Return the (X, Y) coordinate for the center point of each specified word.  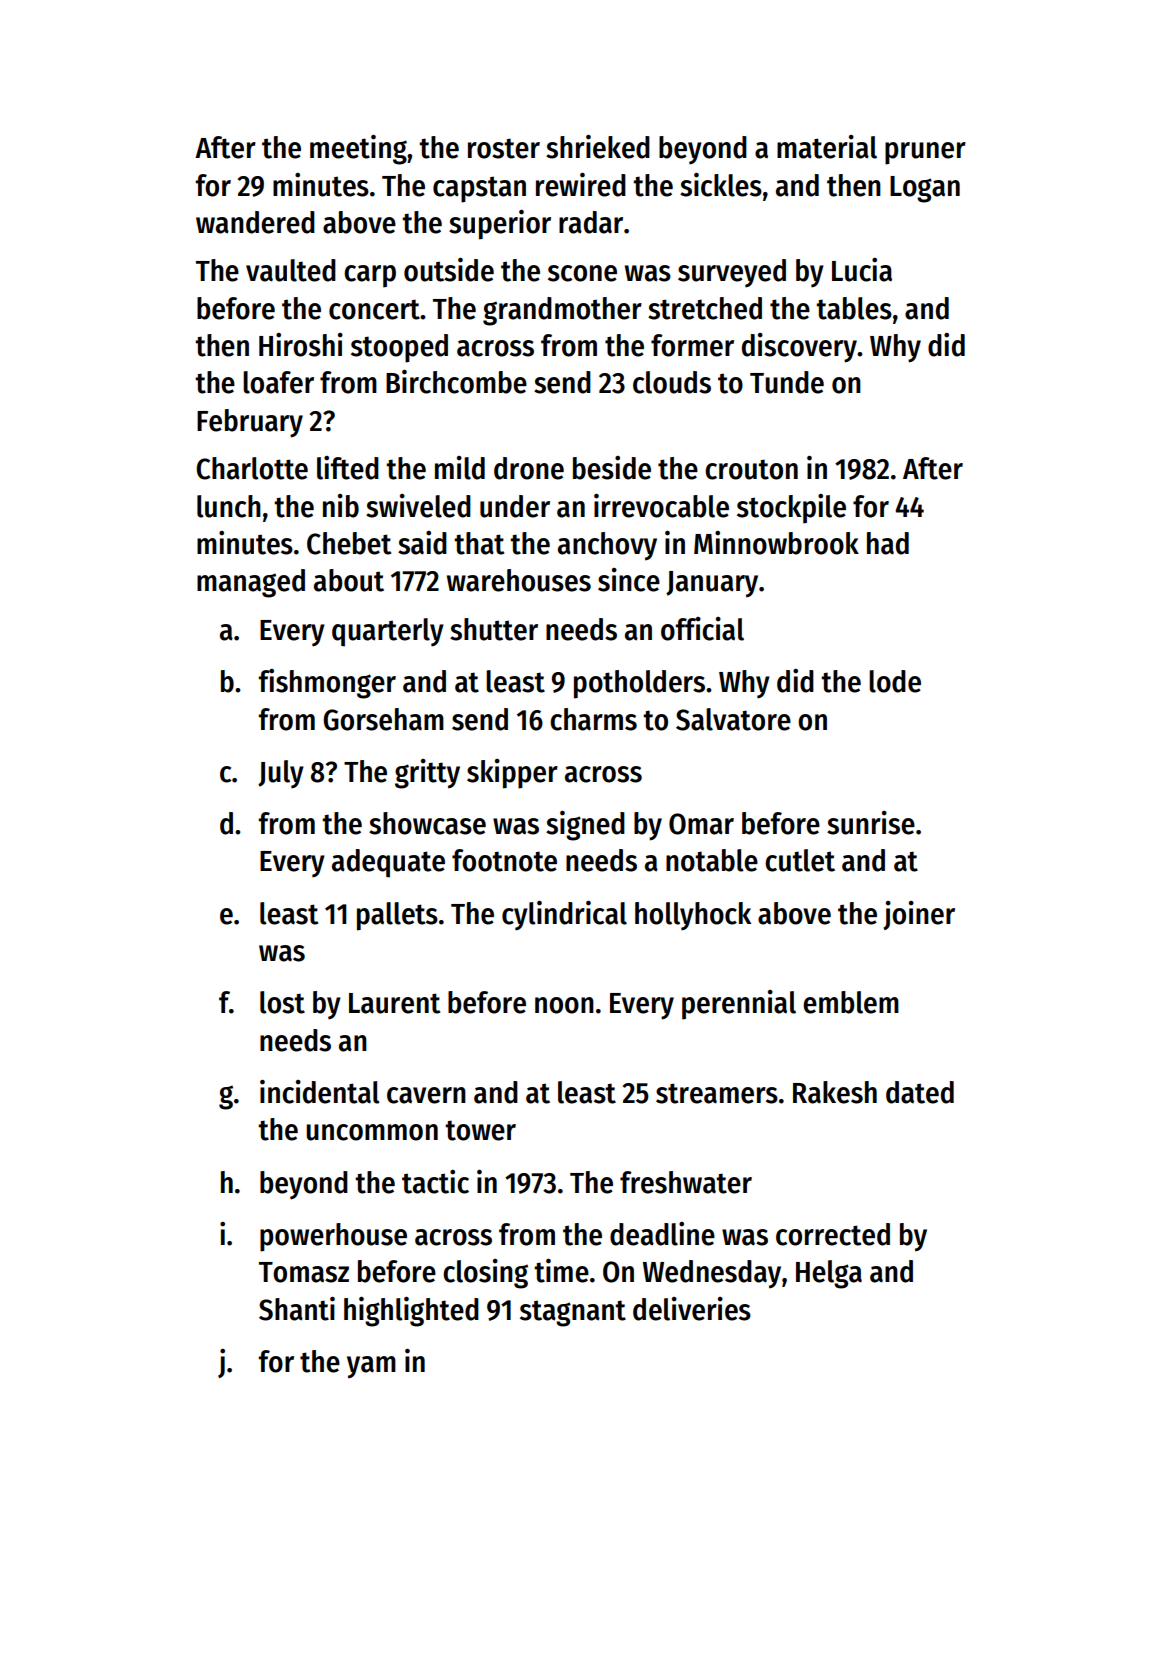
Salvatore (733, 719)
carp (370, 276)
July (281, 774)
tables (854, 308)
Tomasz (304, 1272)
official (702, 629)
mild (460, 468)
